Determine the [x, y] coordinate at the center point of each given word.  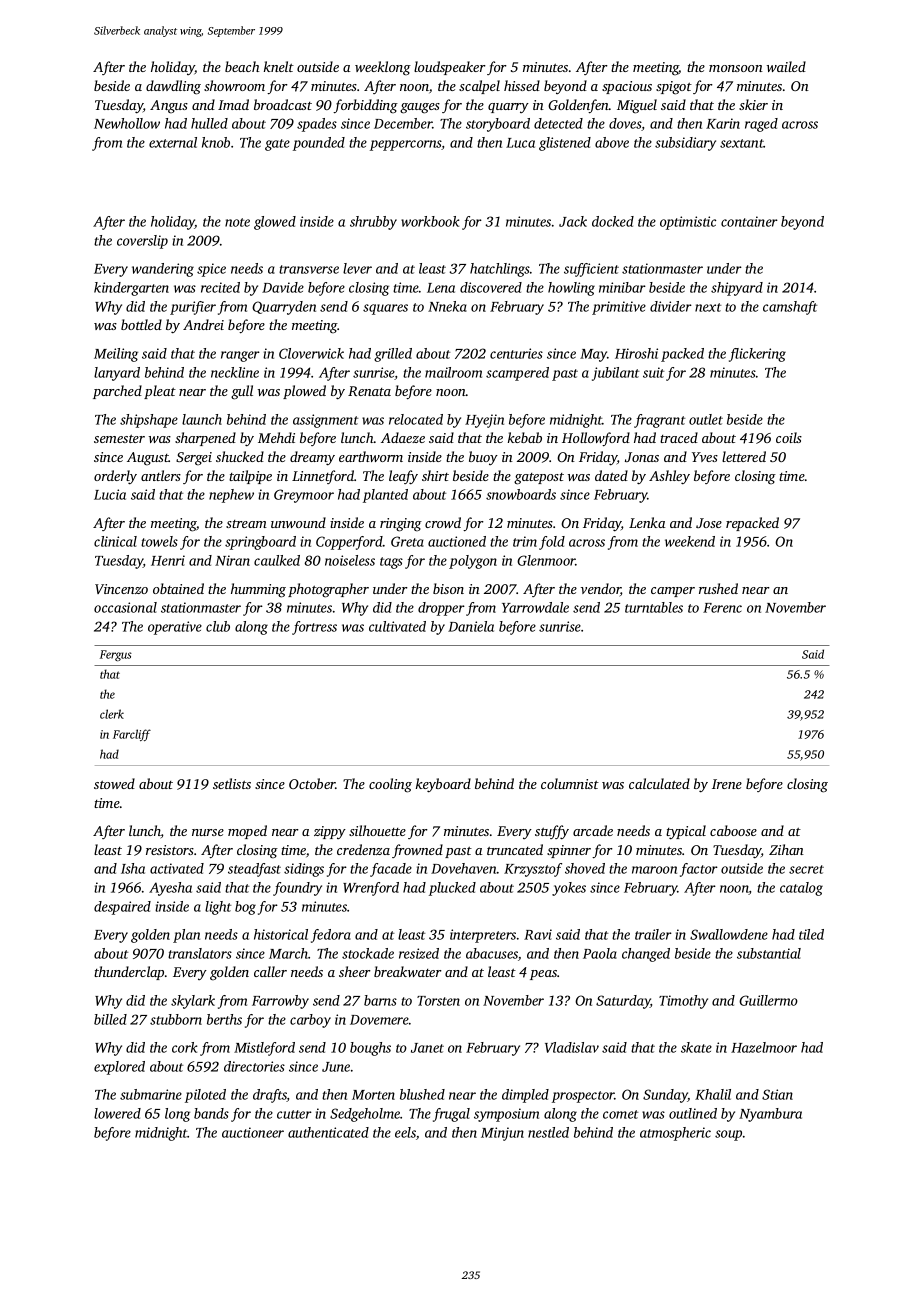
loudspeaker [450, 68]
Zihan [786, 849]
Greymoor [304, 496]
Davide [283, 287]
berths [224, 1019]
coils [789, 437]
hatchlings [500, 270]
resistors [170, 850]
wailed [786, 66]
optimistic [688, 223]
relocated [416, 419]
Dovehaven [464, 868]
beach [242, 66]
